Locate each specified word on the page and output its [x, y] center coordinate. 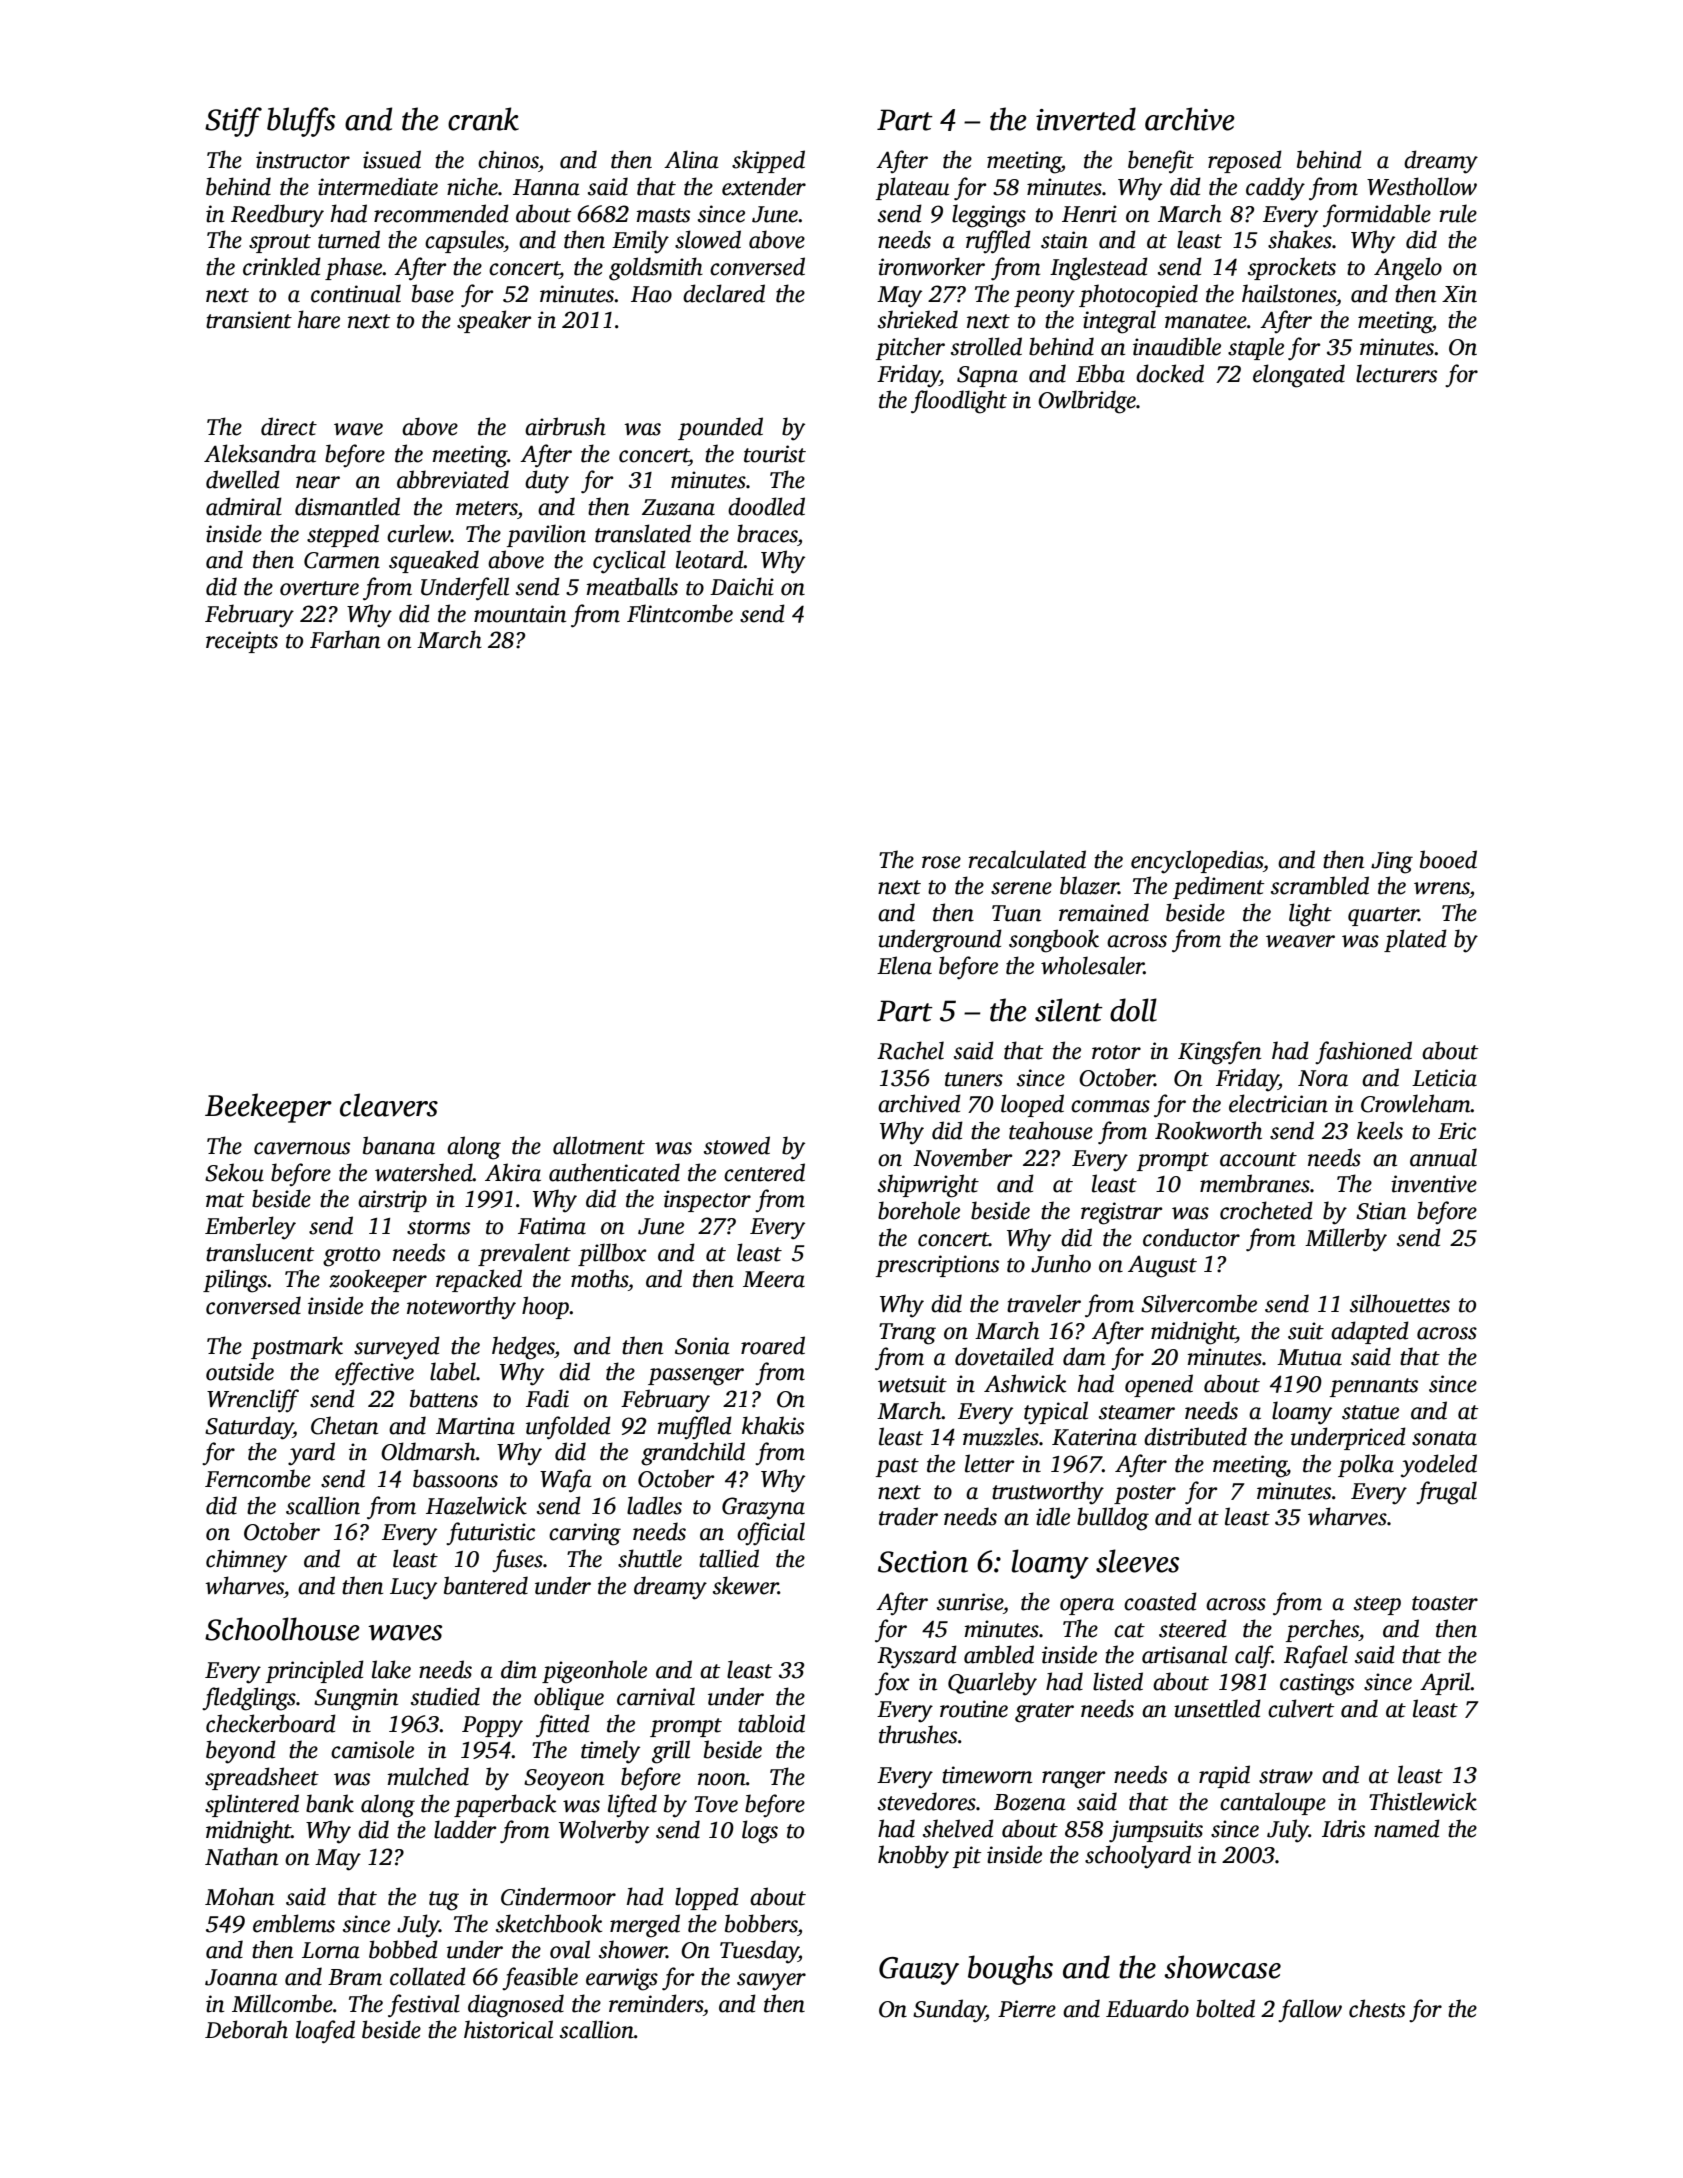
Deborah [246, 2029]
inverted [1086, 119]
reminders [656, 2003]
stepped [343, 535]
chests [1377, 2008]
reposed [1245, 161]
